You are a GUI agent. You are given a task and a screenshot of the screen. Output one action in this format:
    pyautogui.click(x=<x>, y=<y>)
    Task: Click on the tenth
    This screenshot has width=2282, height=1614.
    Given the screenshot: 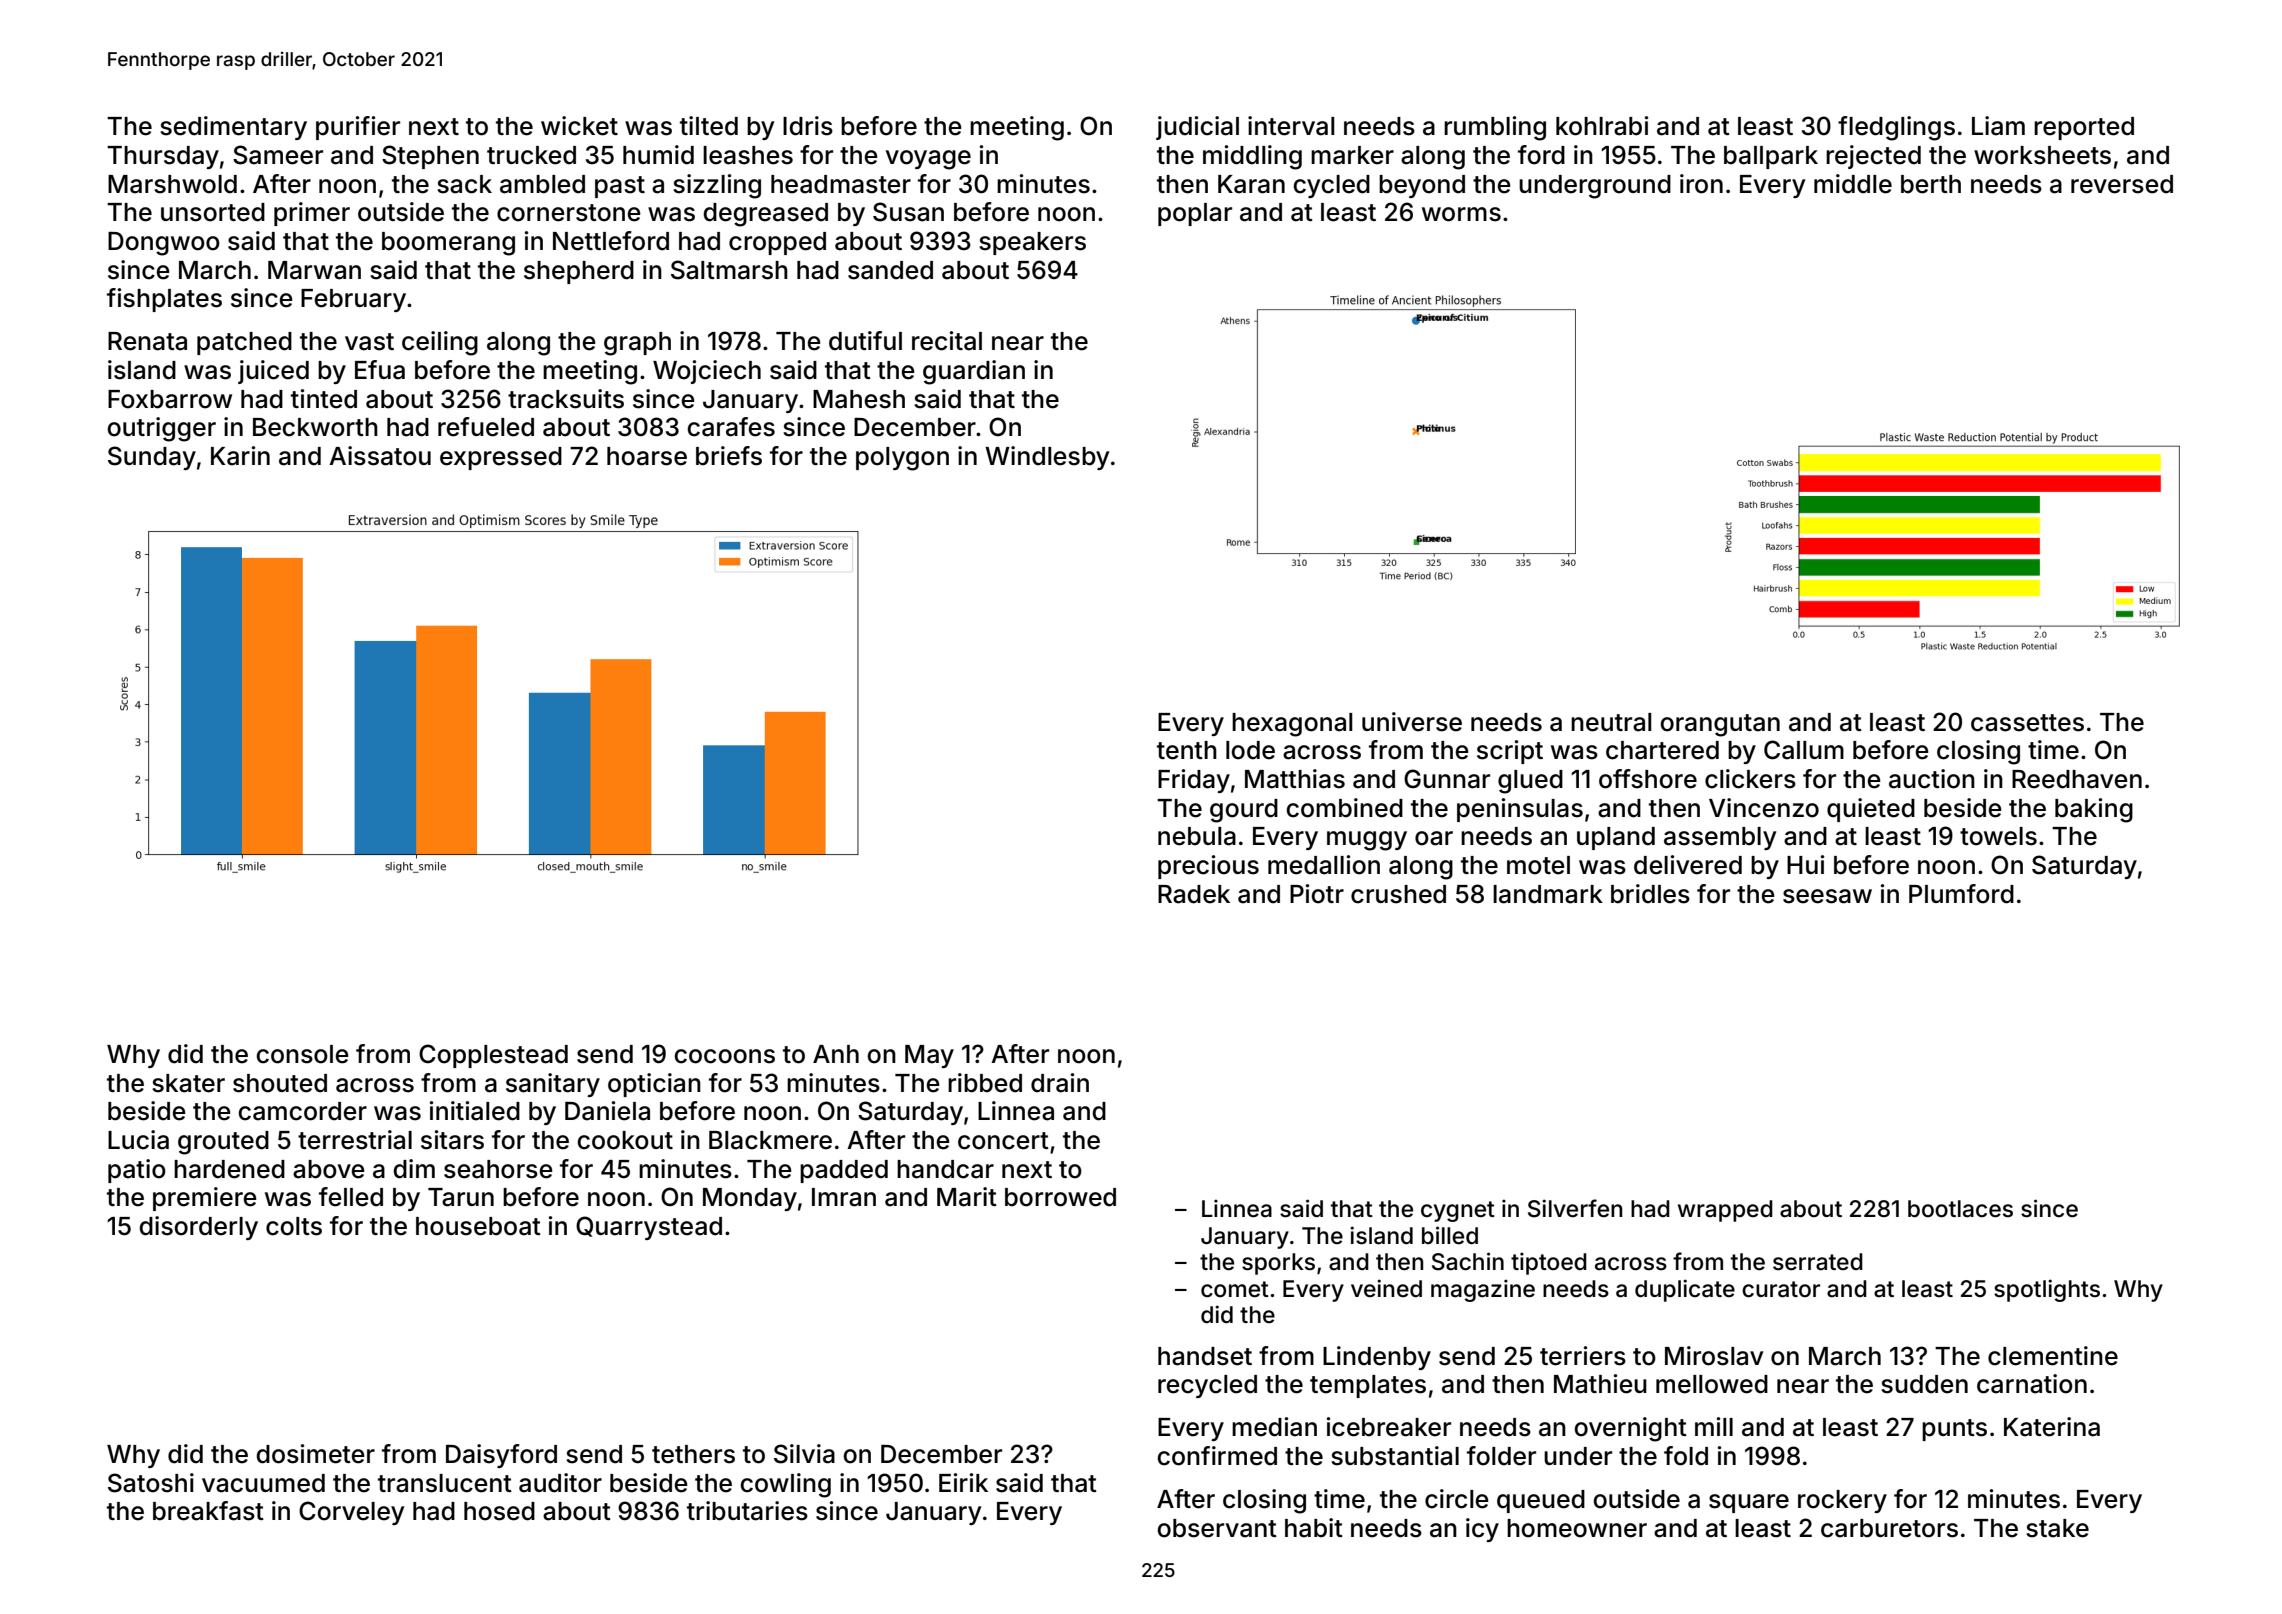 What is the action you would take?
    pyautogui.click(x=1187, y=750)
